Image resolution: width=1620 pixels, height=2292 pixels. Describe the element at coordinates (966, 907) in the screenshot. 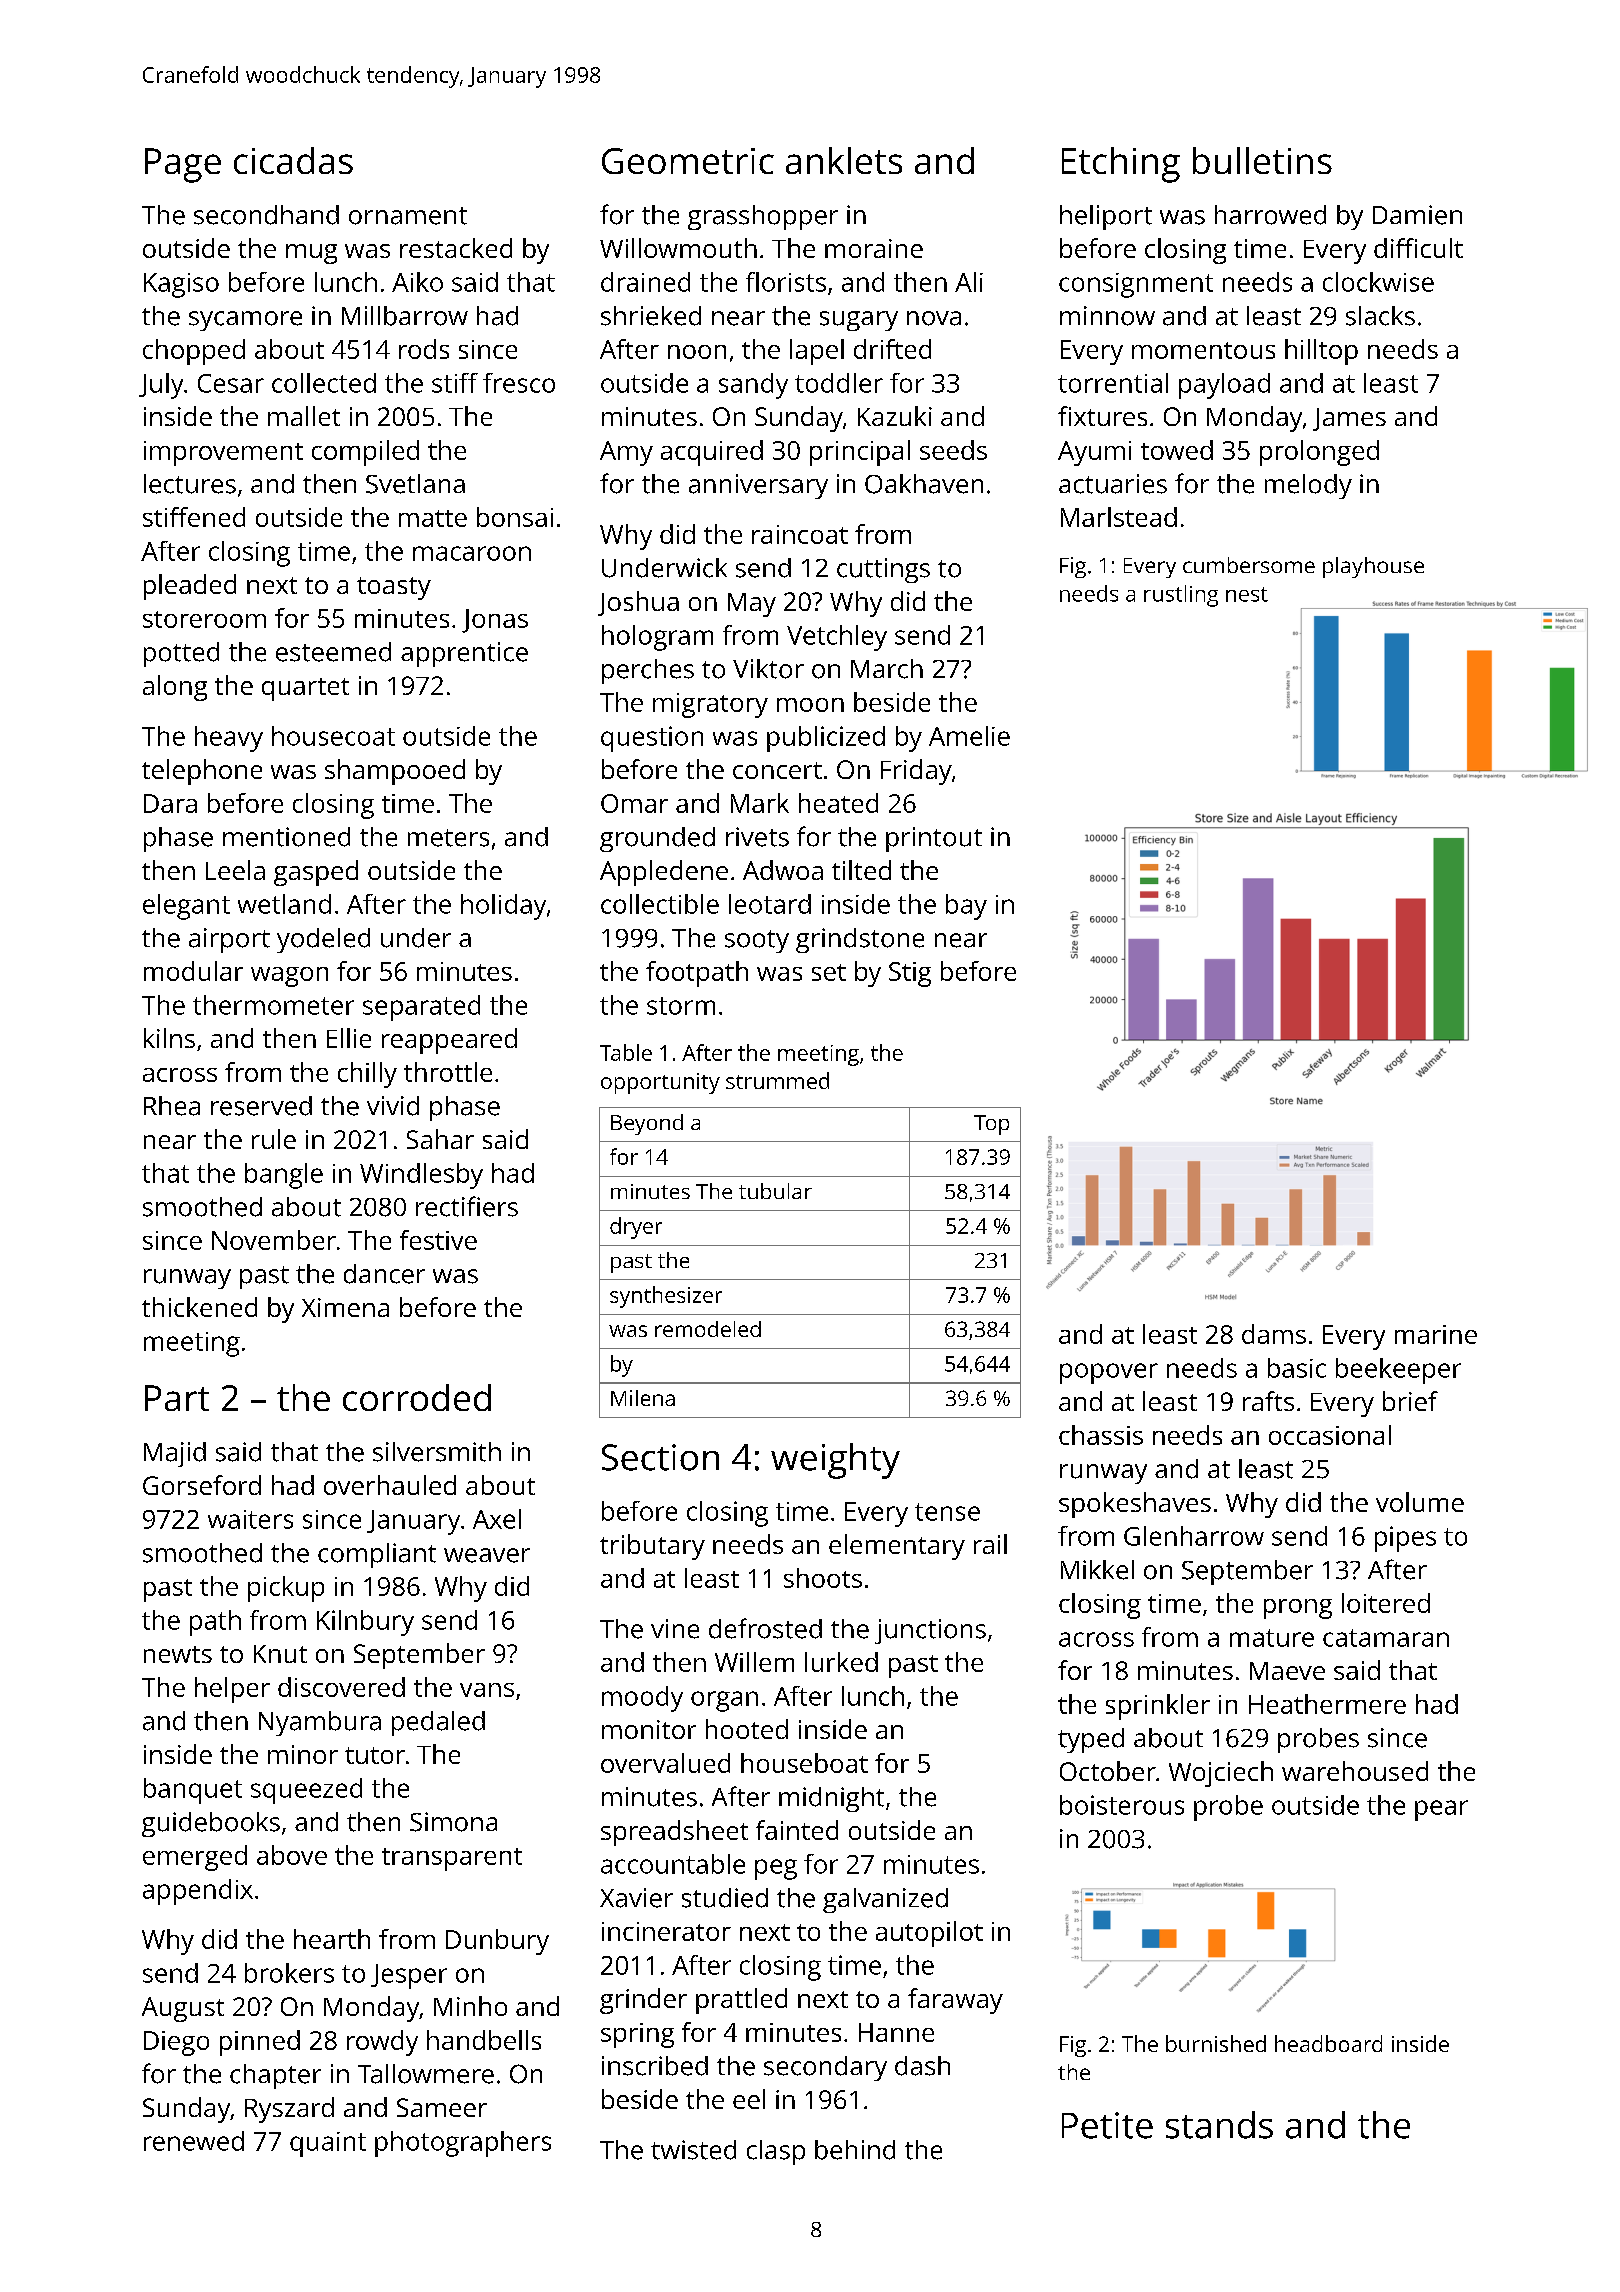

I see `bay` at that location.
